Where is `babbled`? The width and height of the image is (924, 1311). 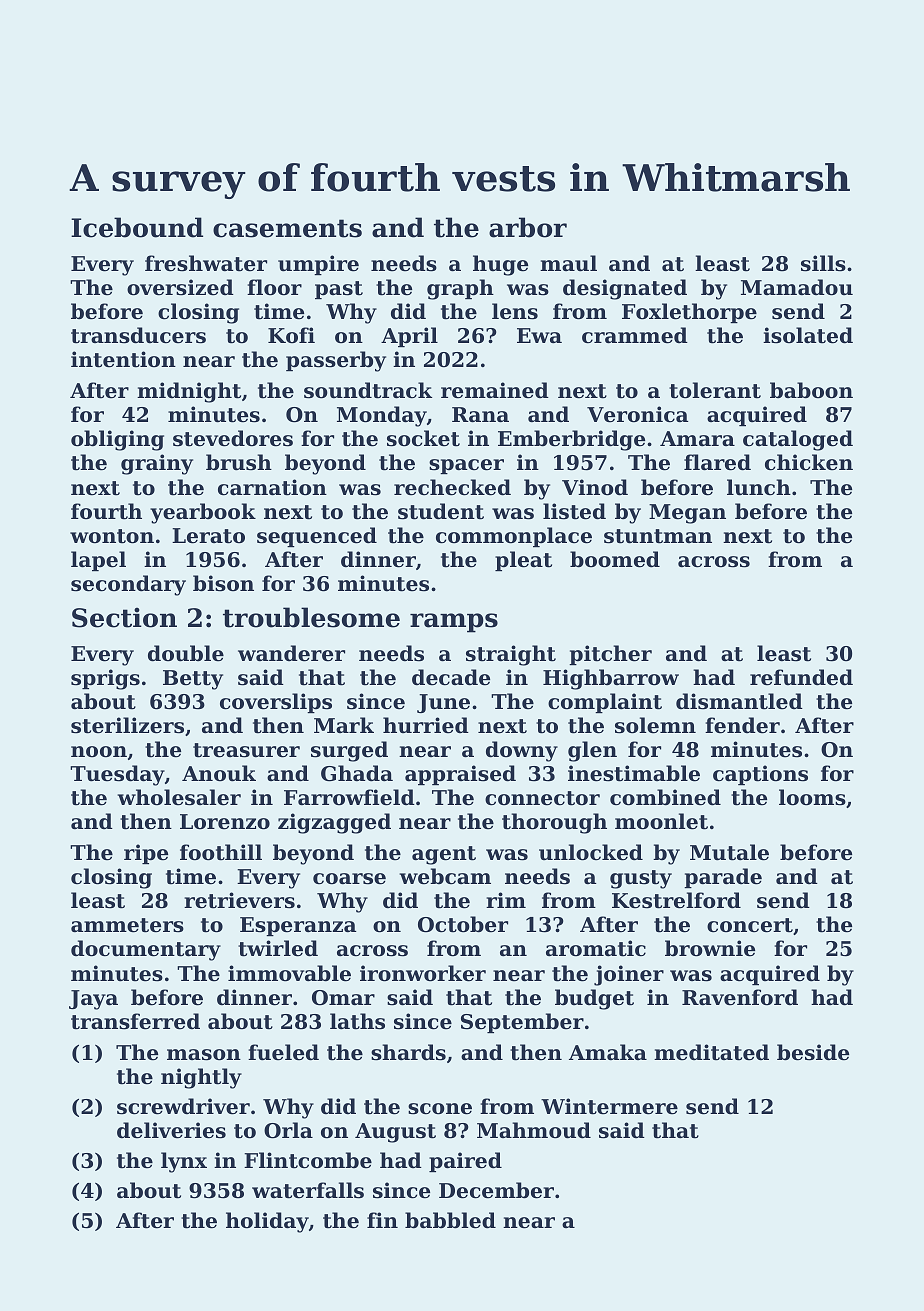
babbled is located at coordinates (450, 1220).
